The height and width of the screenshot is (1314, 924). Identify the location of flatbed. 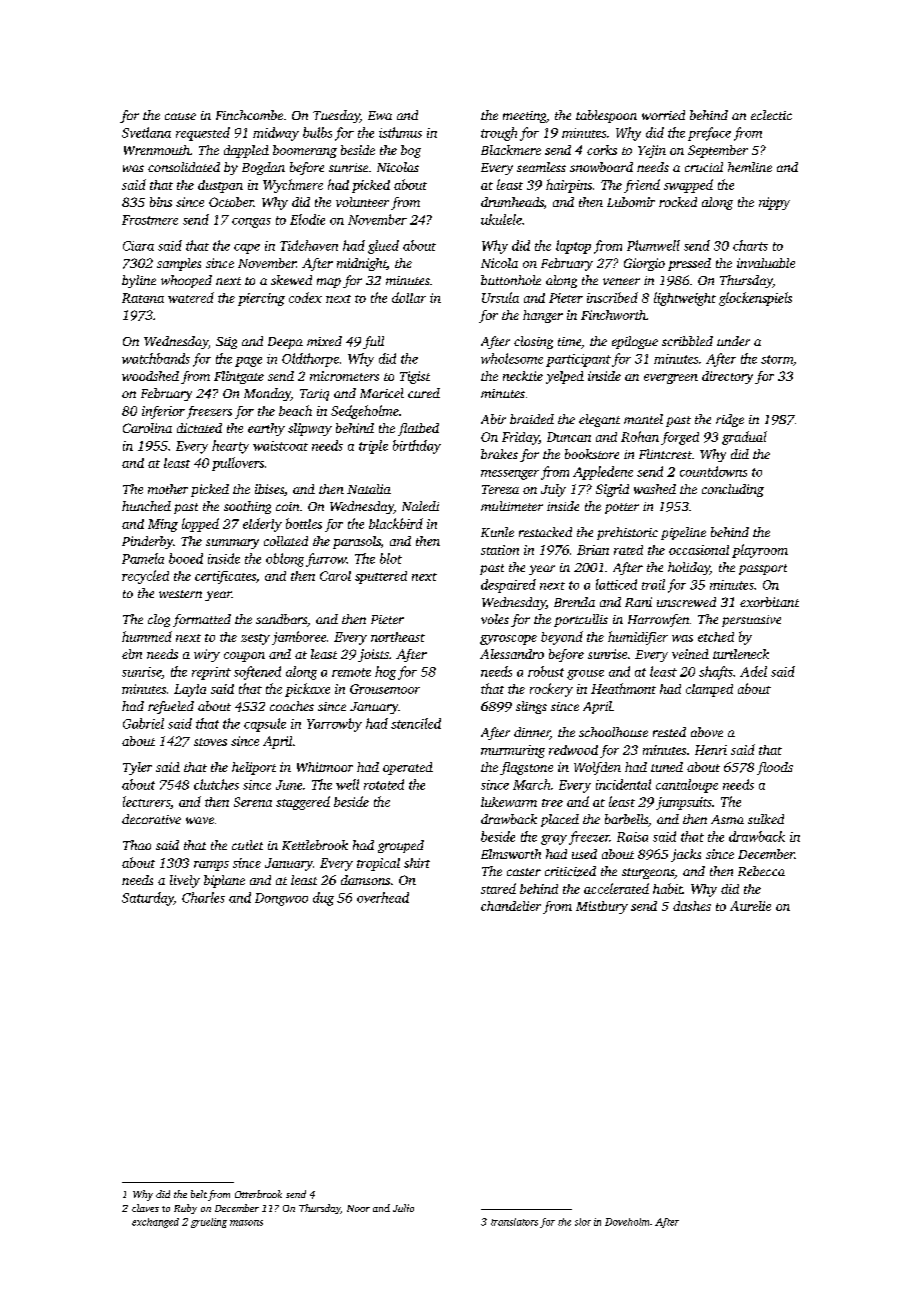
(418, 429).
